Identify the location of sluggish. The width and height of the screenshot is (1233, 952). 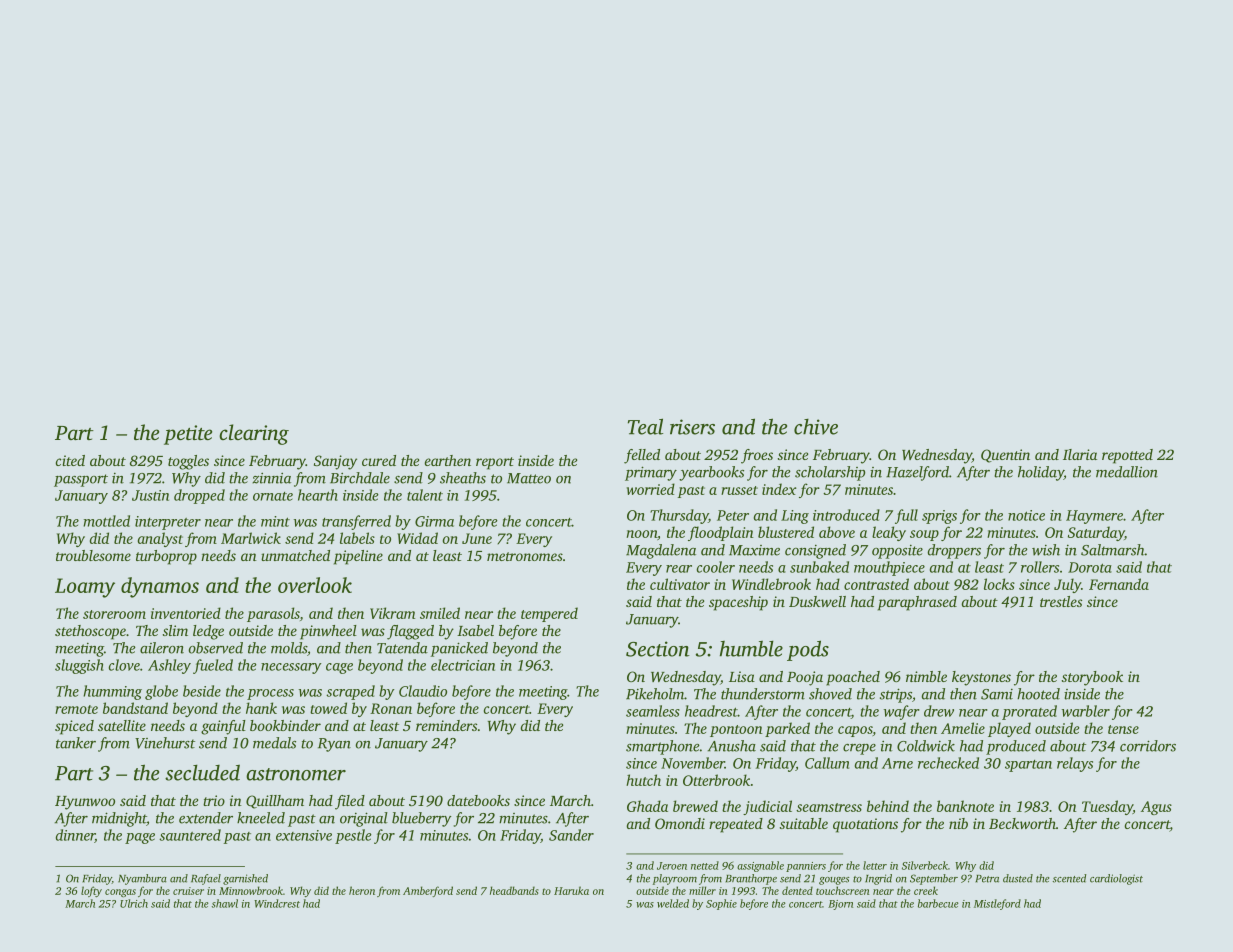
(79, 666).
